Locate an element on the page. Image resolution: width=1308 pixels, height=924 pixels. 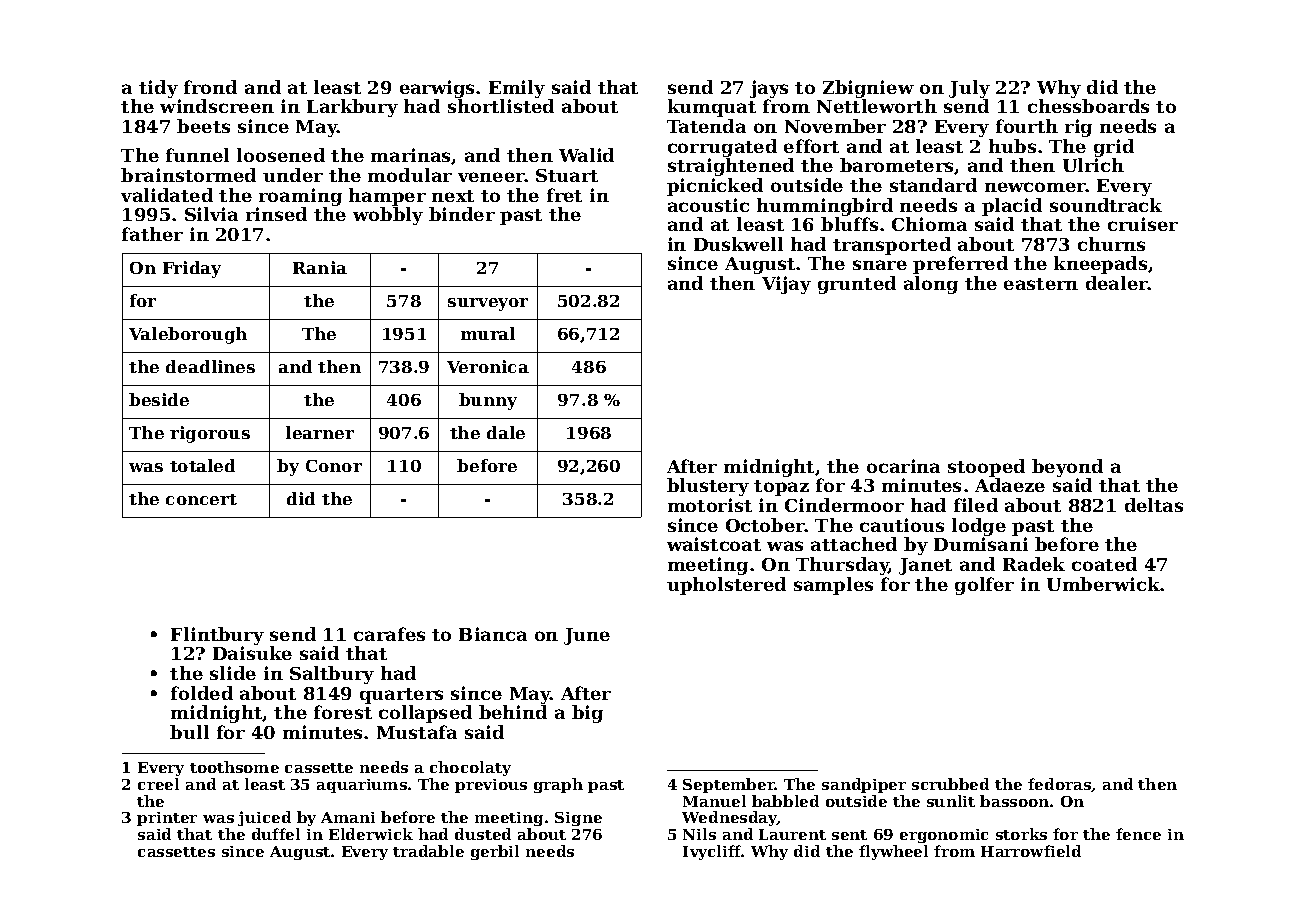
bull is located at coordinates (189, 732).
